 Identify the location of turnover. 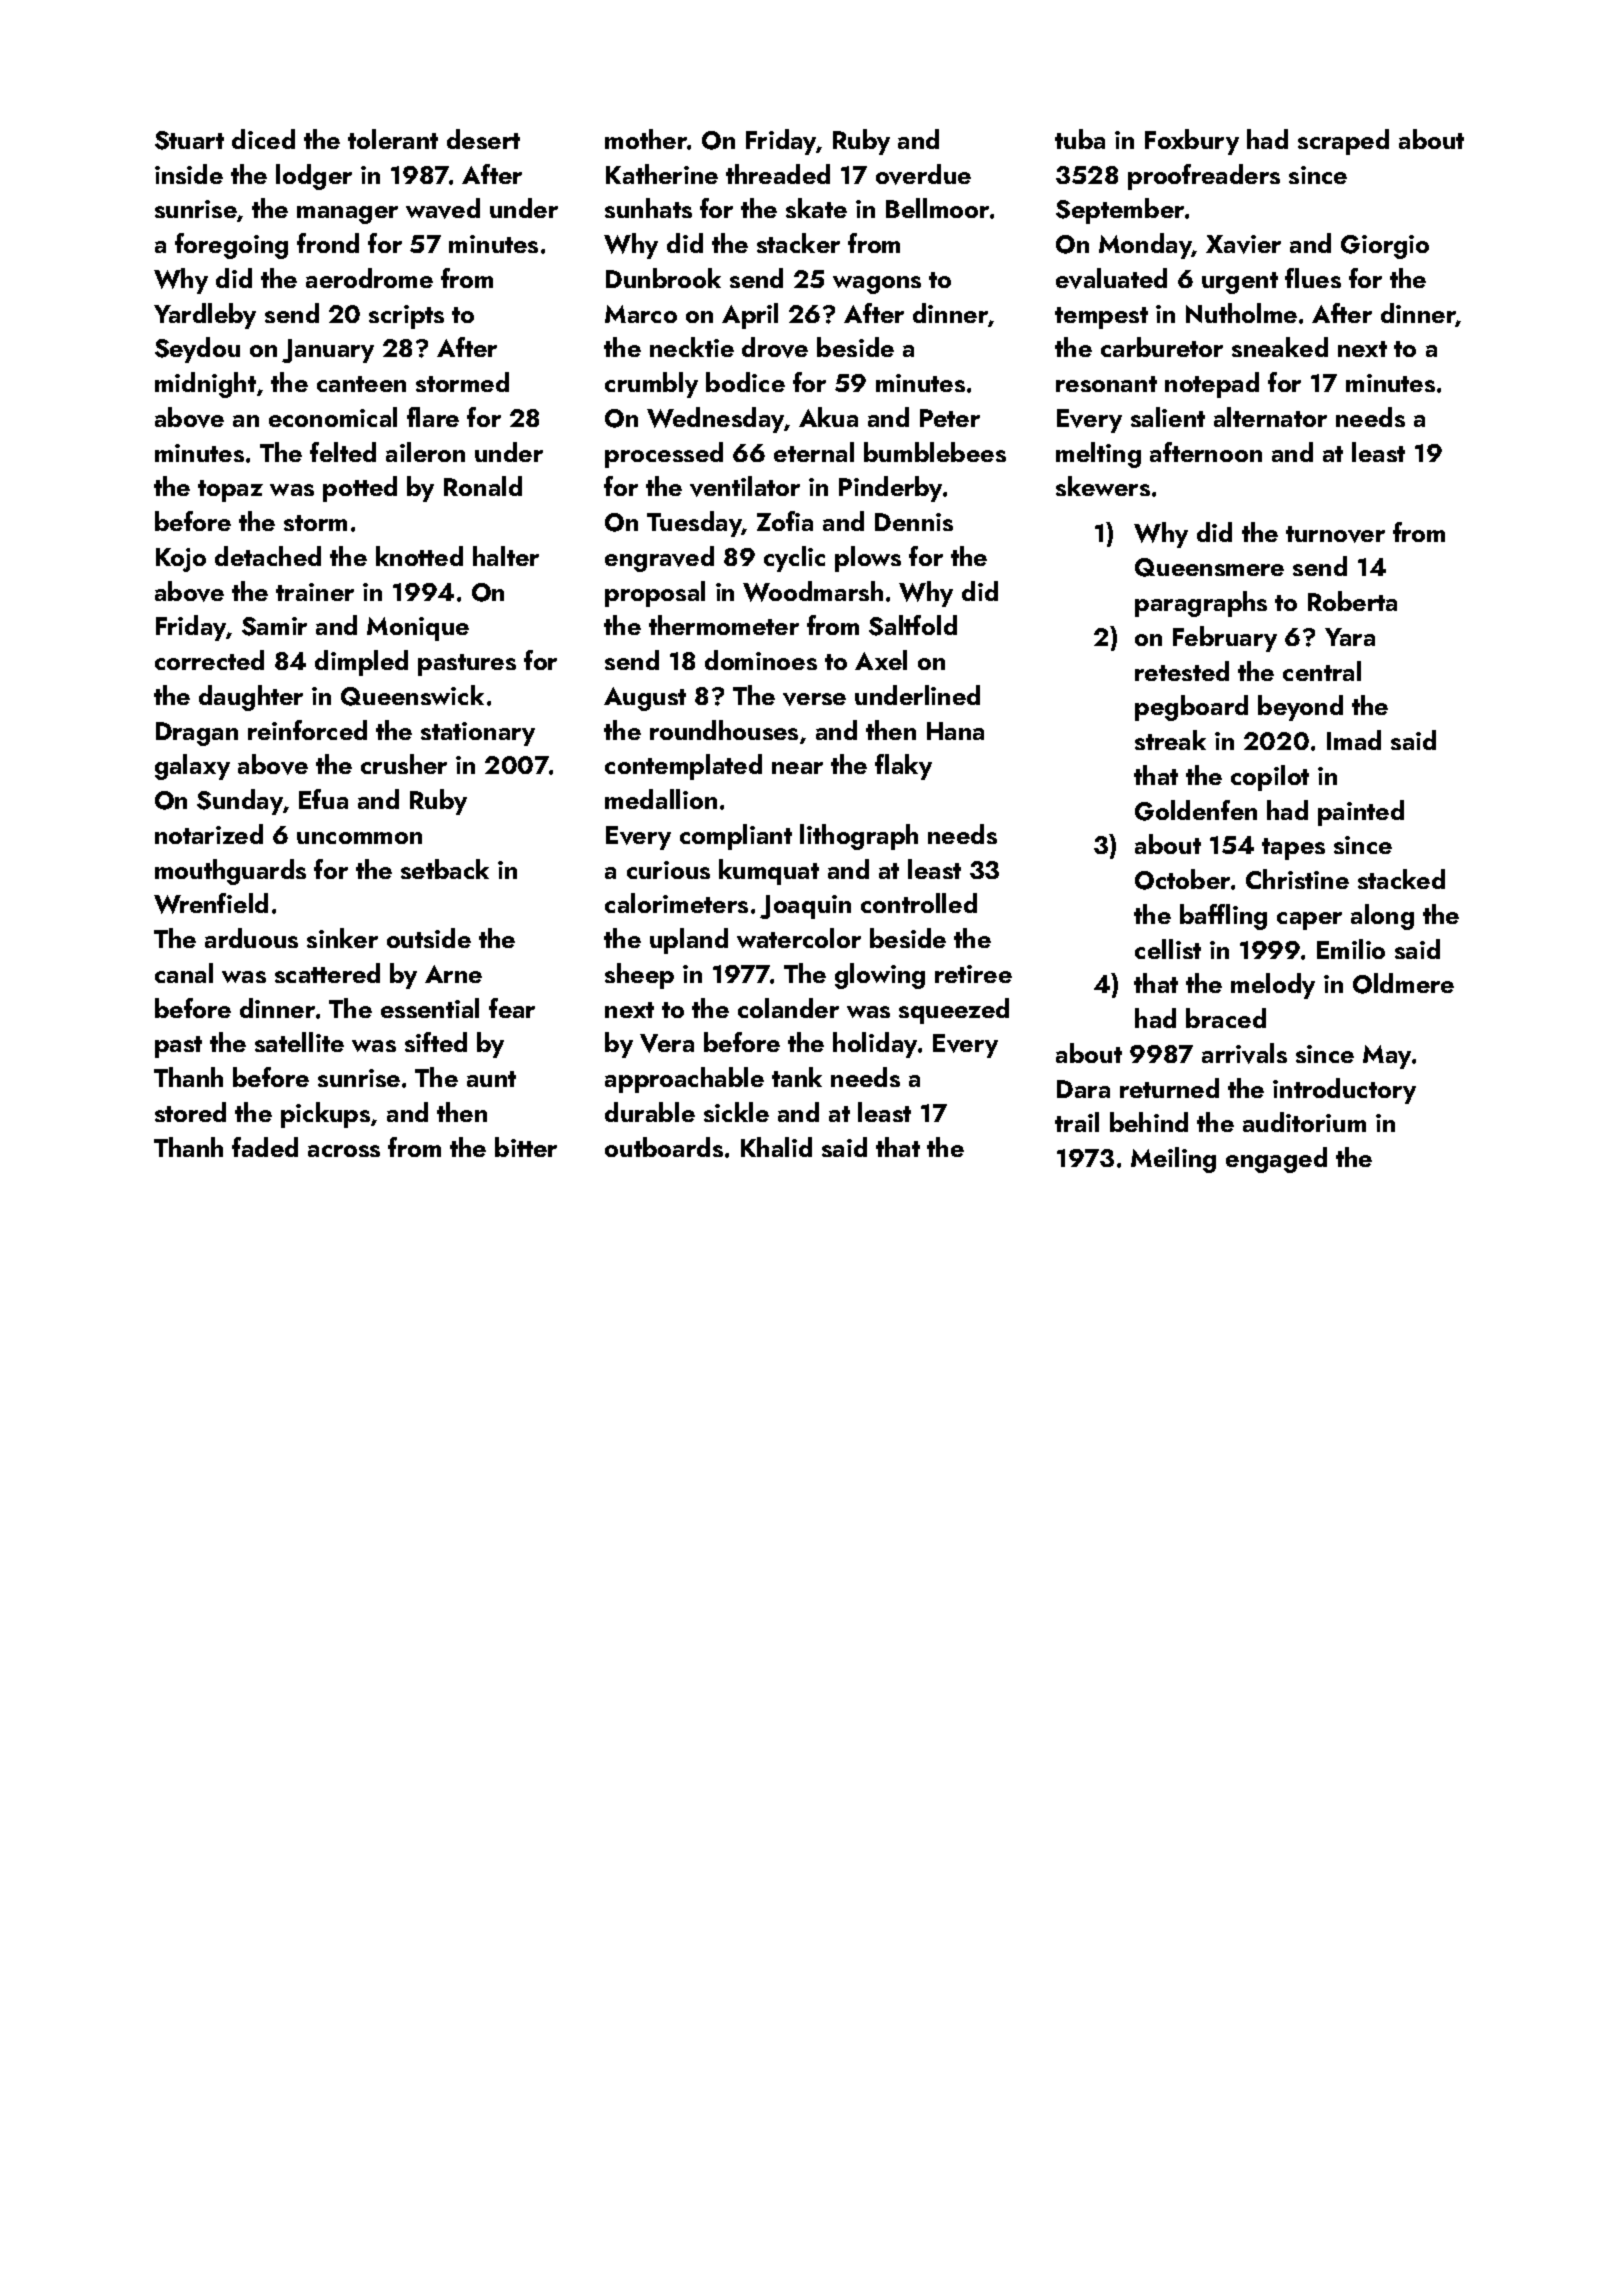
(1335, 534).
